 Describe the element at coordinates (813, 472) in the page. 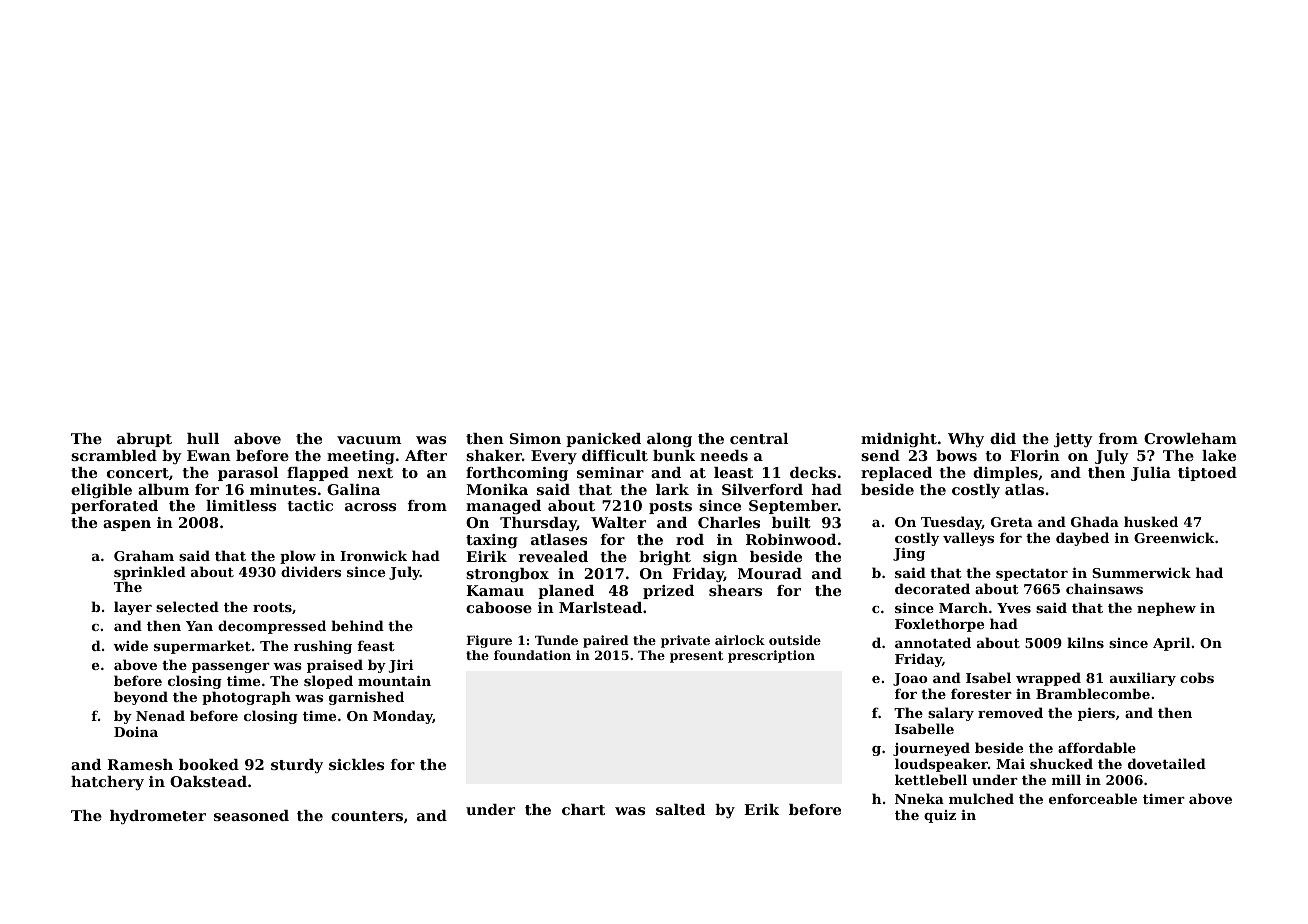

I see `decks` at that location.
